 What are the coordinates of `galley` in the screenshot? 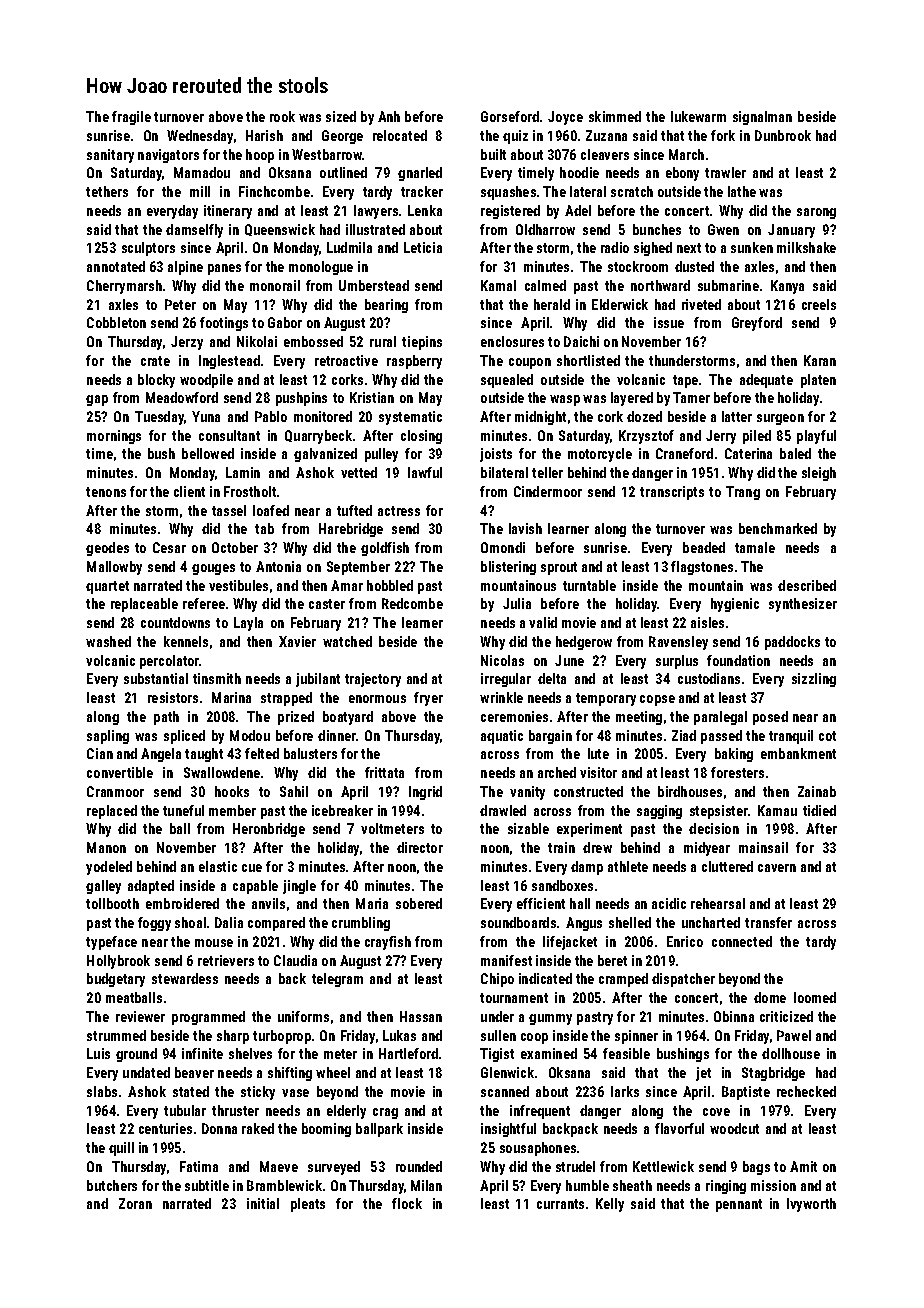 It's located at (103, 887).
